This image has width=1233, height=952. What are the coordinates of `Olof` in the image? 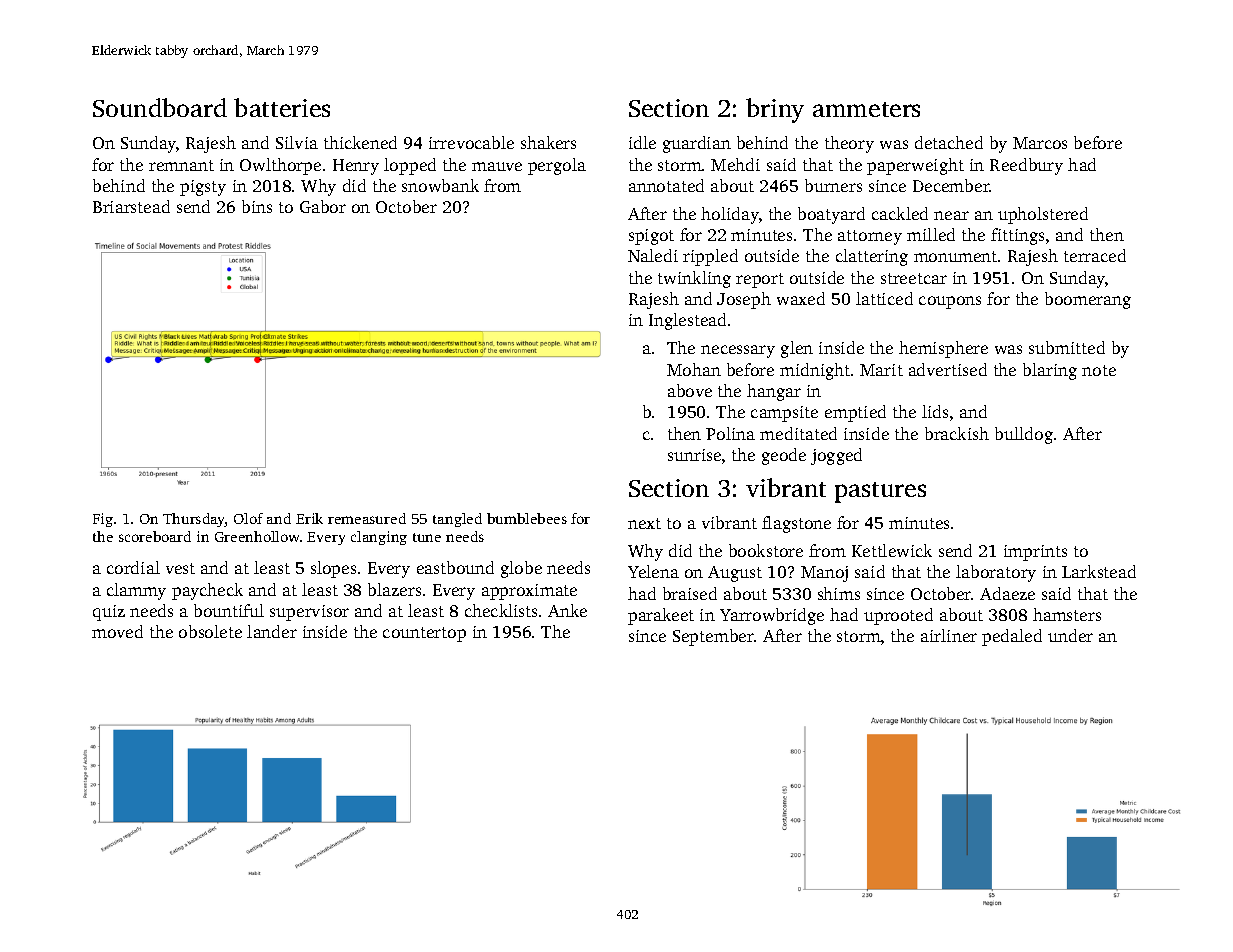 It's located at (248, 518).
